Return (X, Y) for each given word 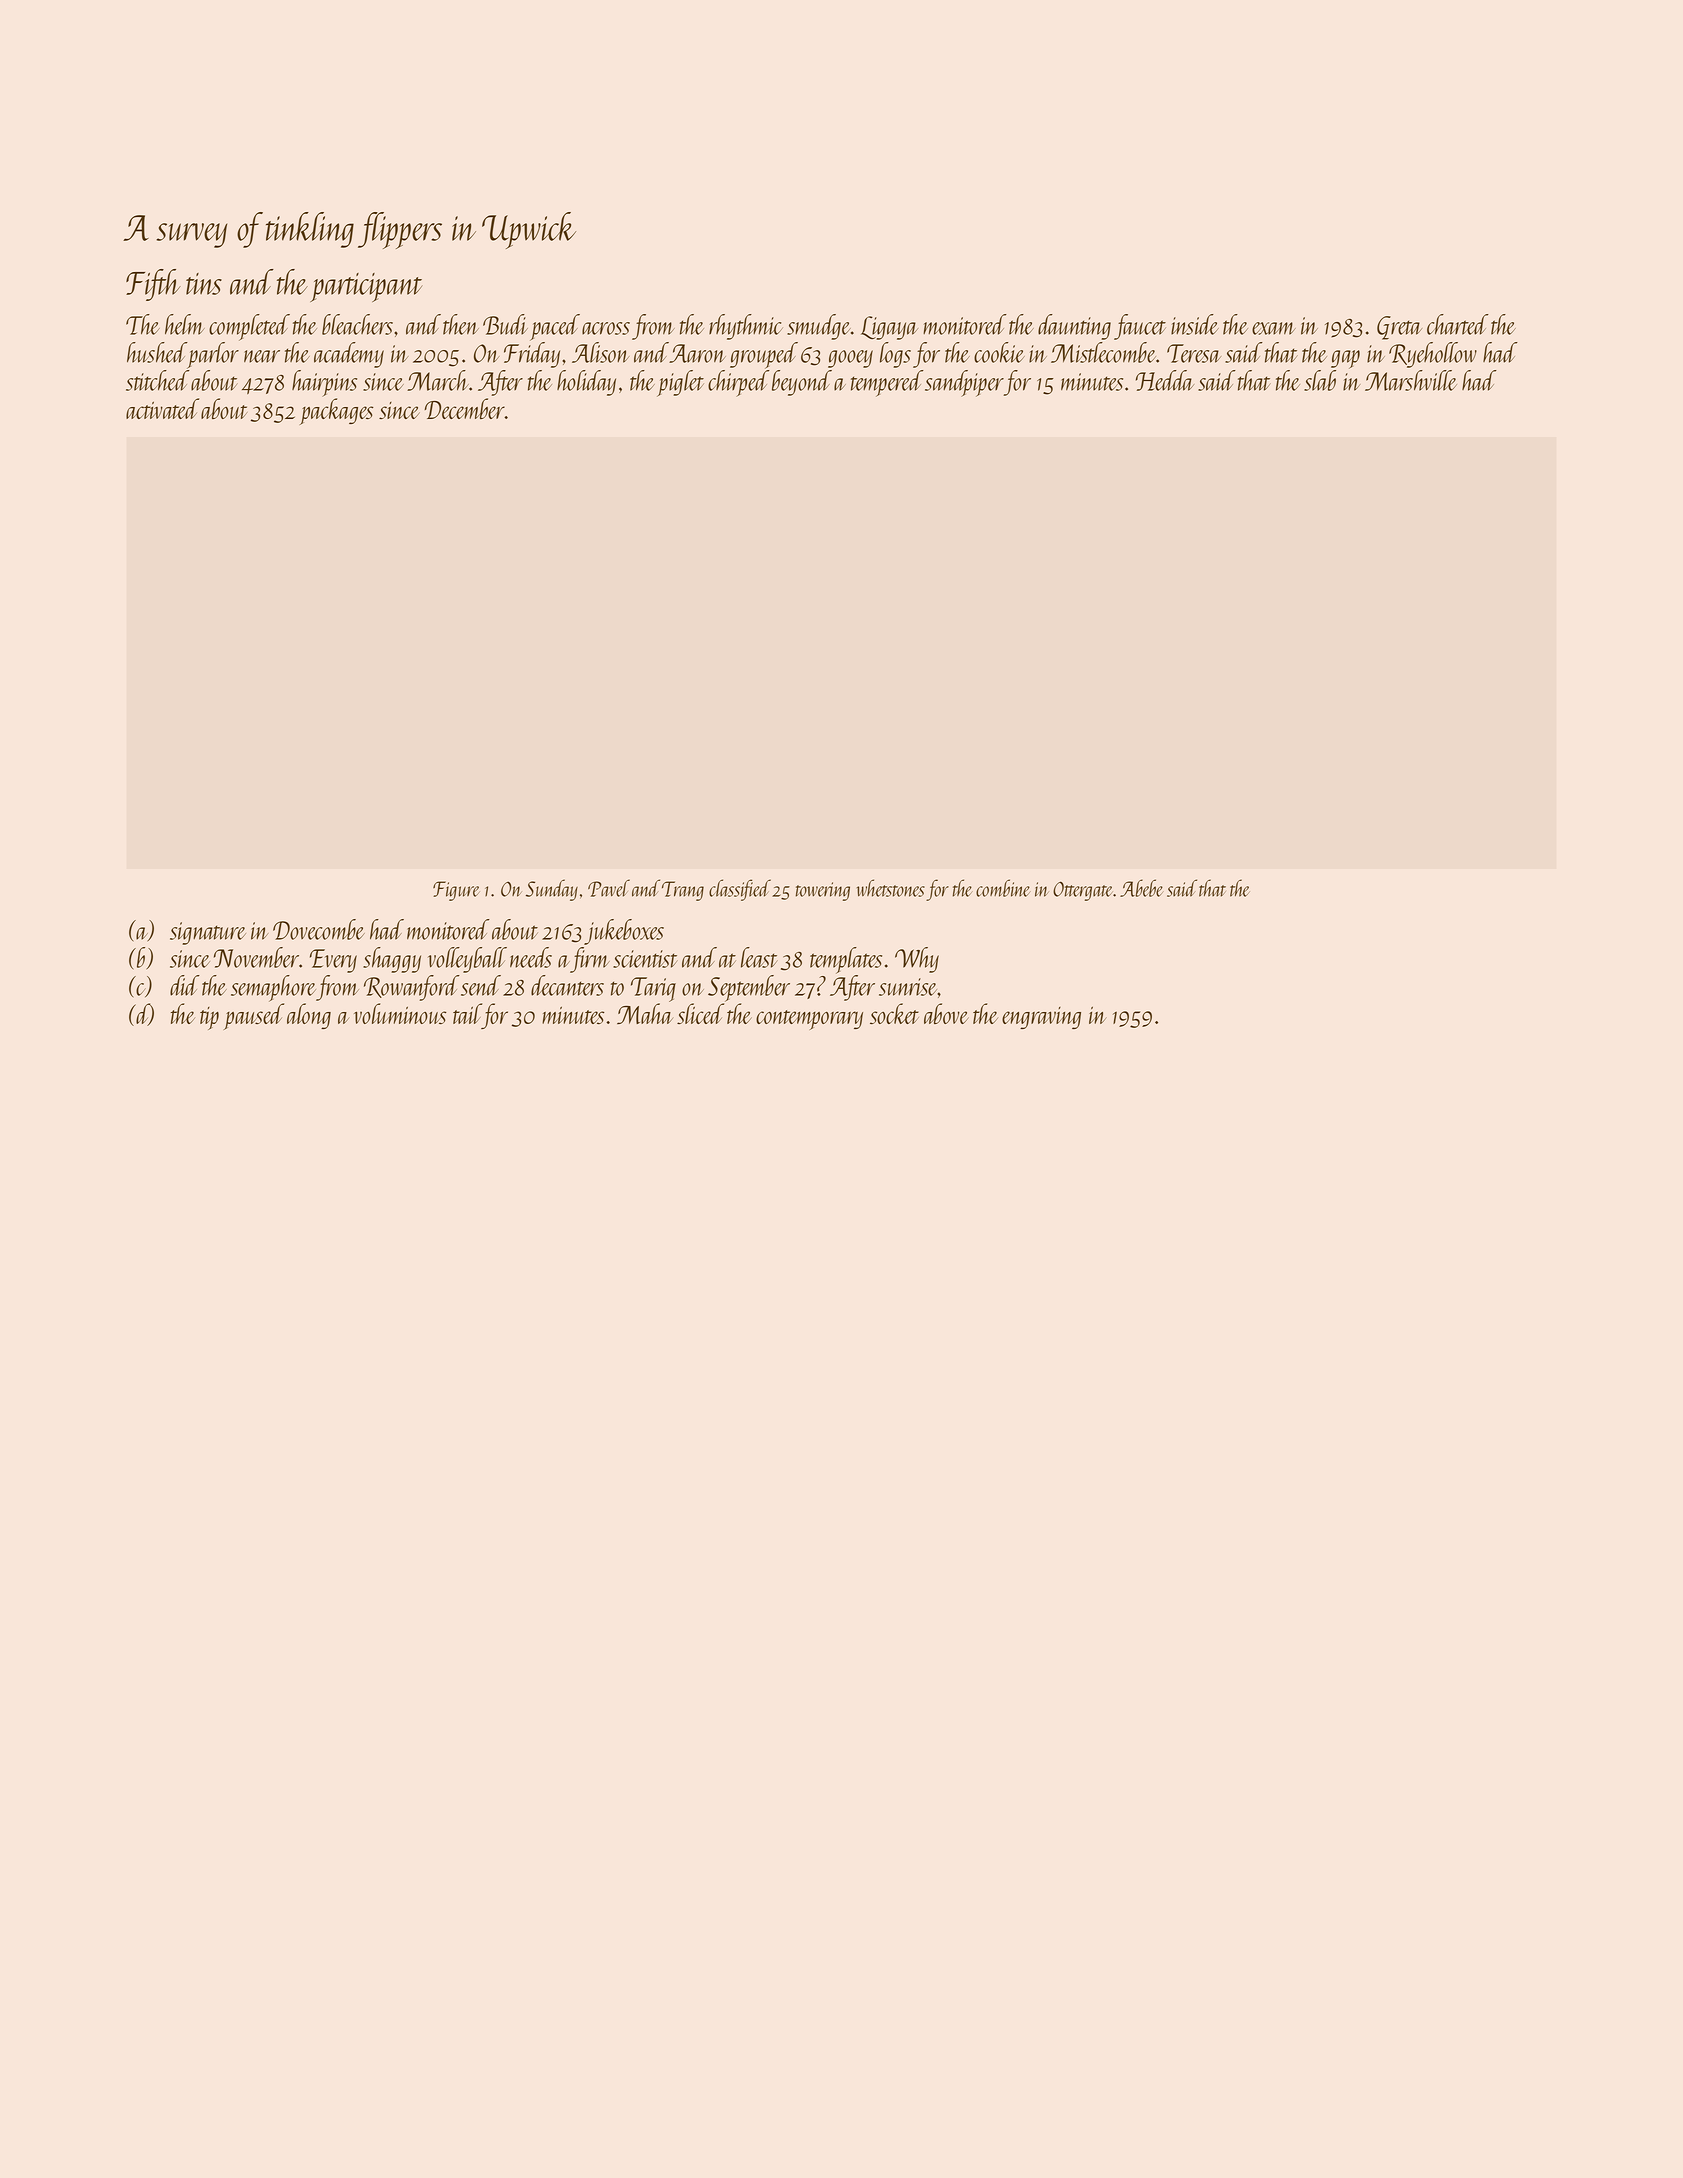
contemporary (809, 1020)
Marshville (1411, 380)
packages (336, 411)
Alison (600, 352)
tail (467, 1013)
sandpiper (964, 383)
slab (1320, 380)
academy (349, 355)
